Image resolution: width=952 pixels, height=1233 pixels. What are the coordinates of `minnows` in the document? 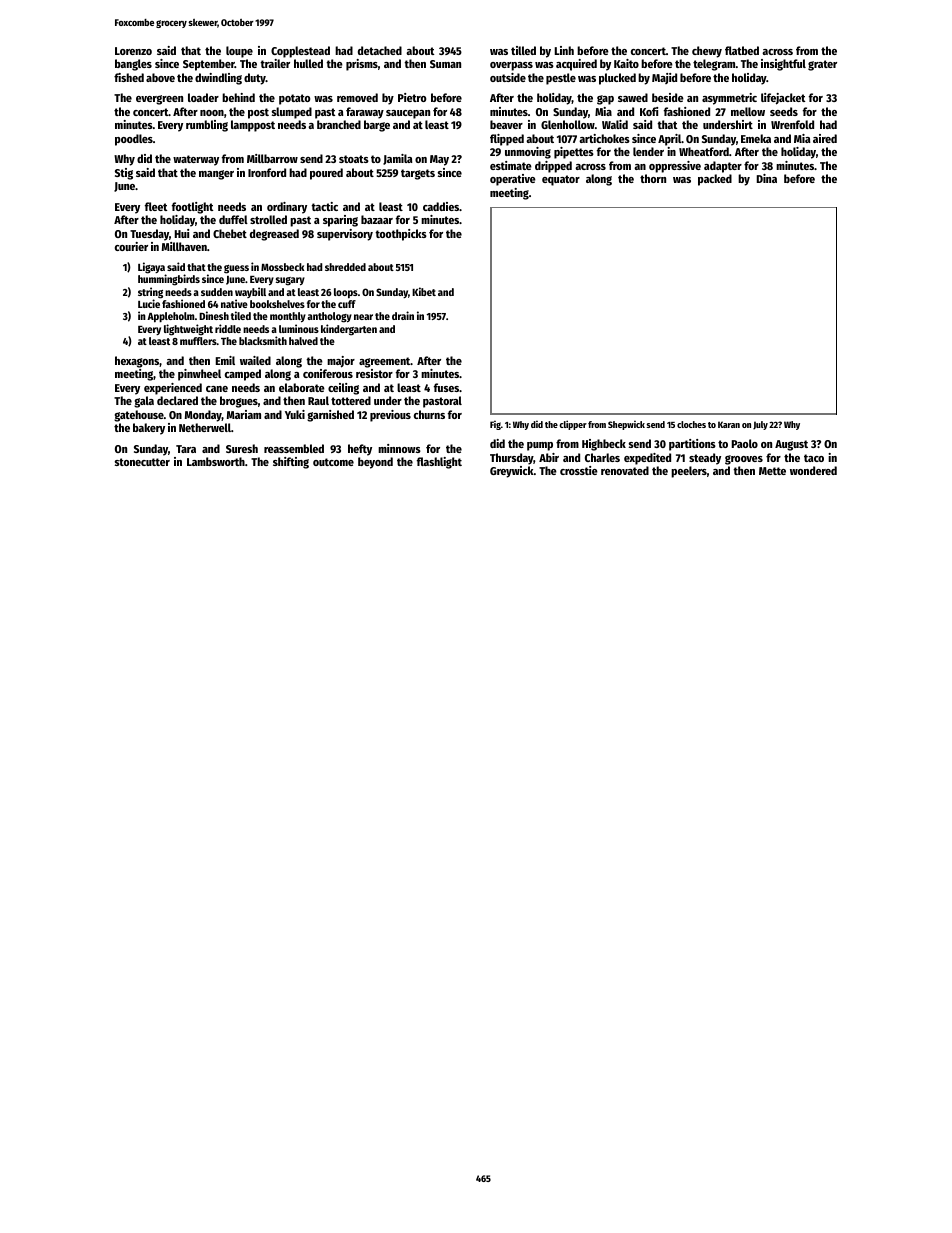 It's located at (399, 448).
